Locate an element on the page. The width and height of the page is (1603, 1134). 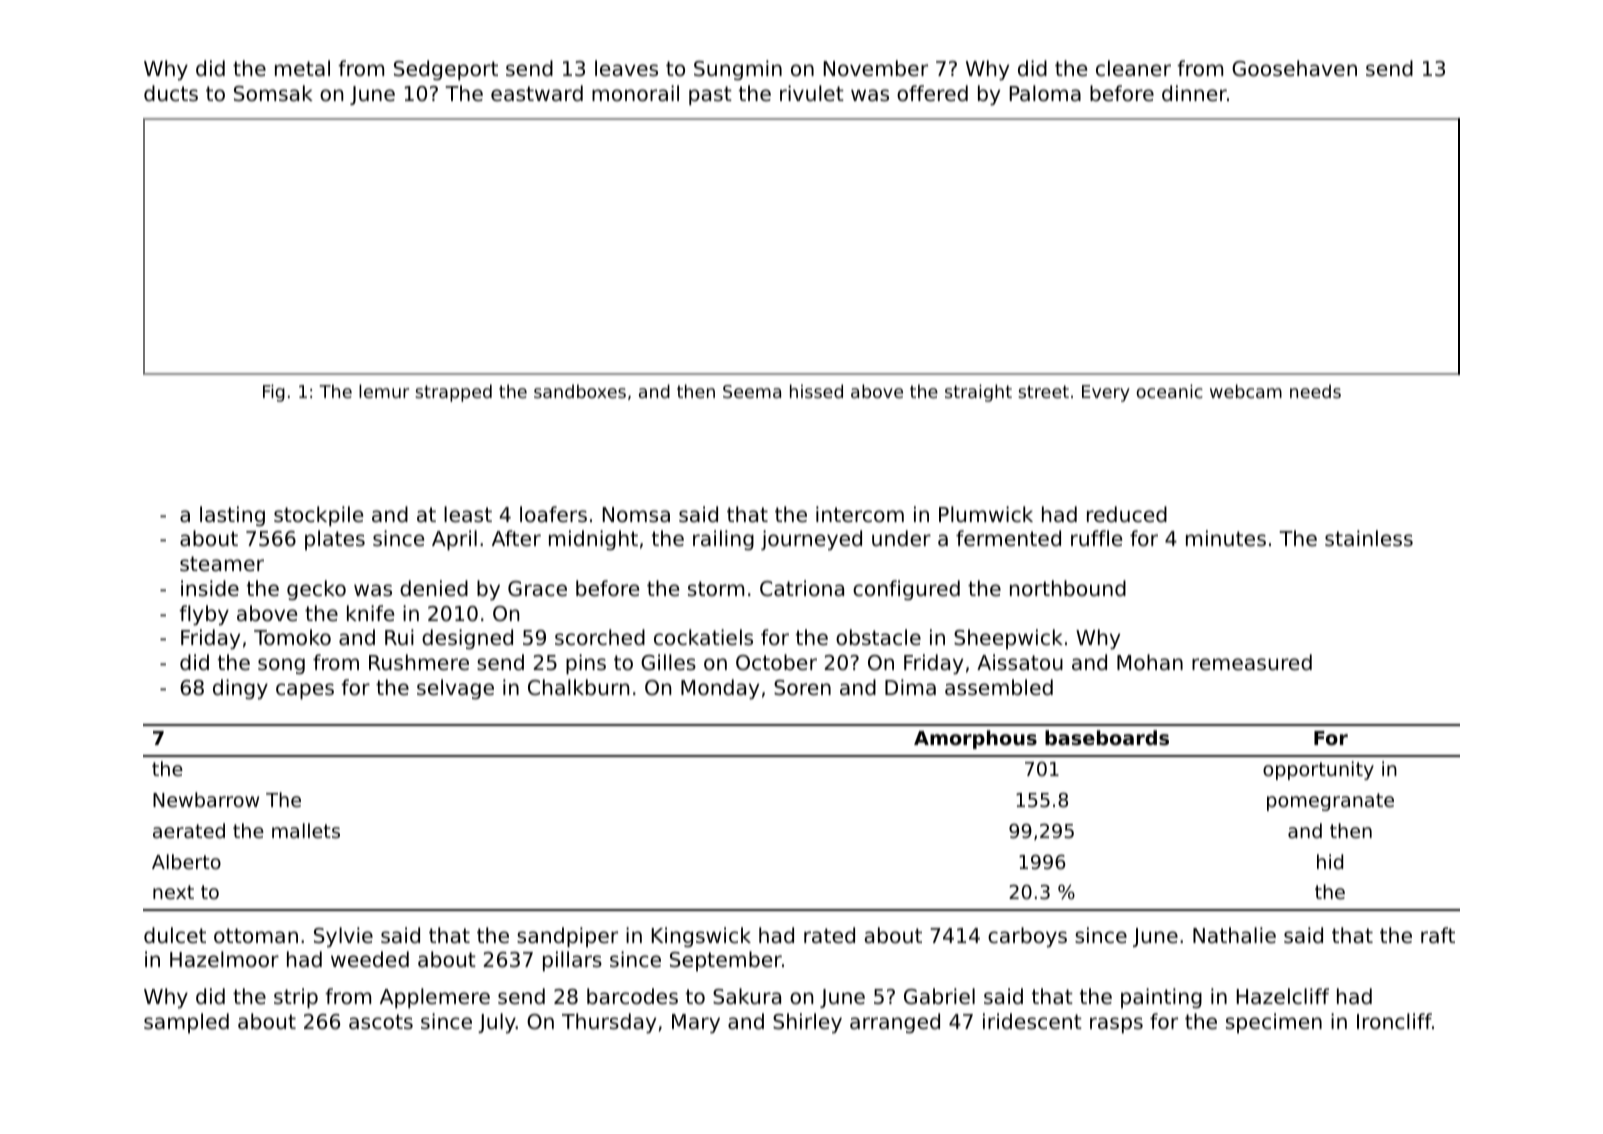
Paloma is located at coordinates (1045, 93).
